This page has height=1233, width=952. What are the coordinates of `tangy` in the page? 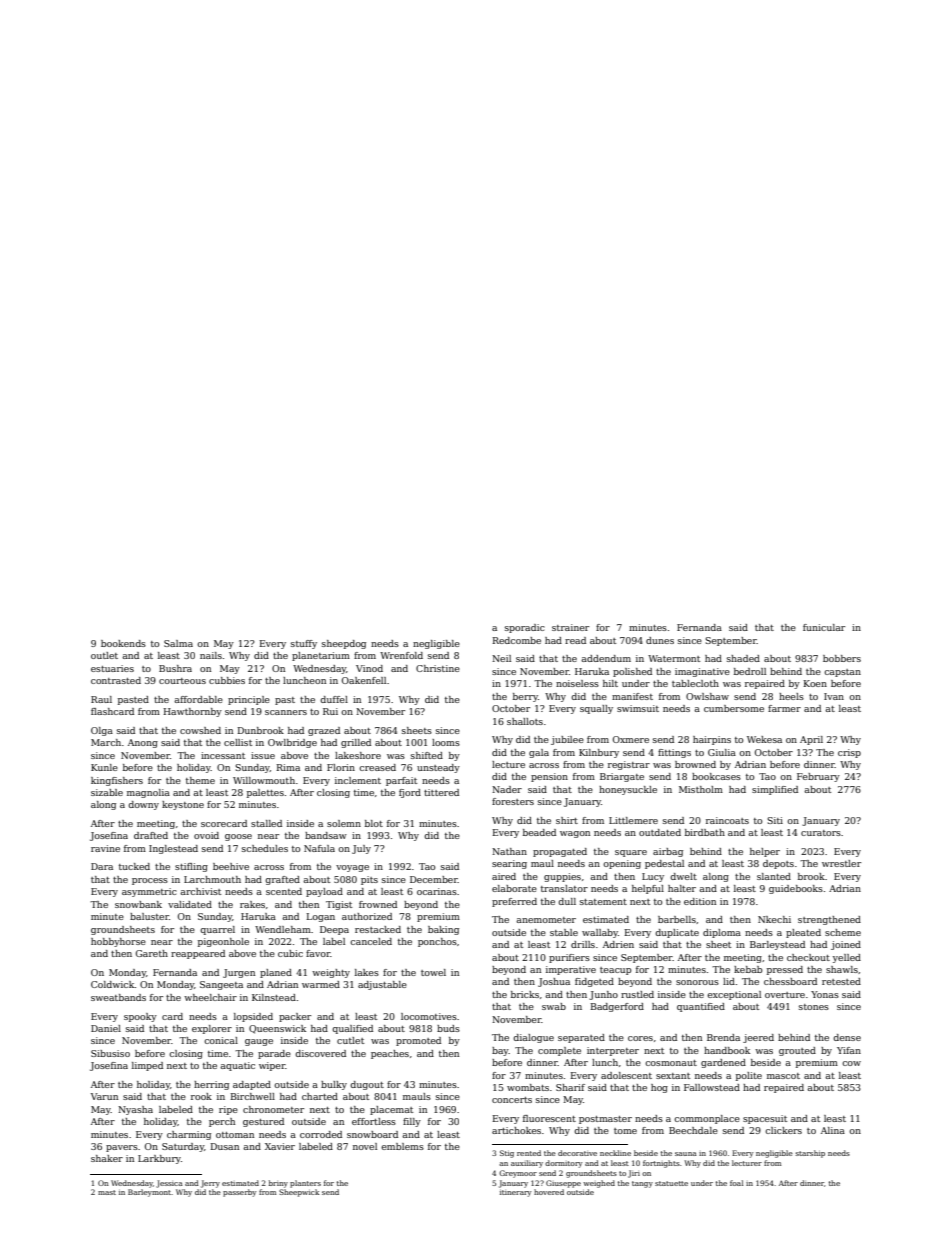 It's located at (642, 1184).
